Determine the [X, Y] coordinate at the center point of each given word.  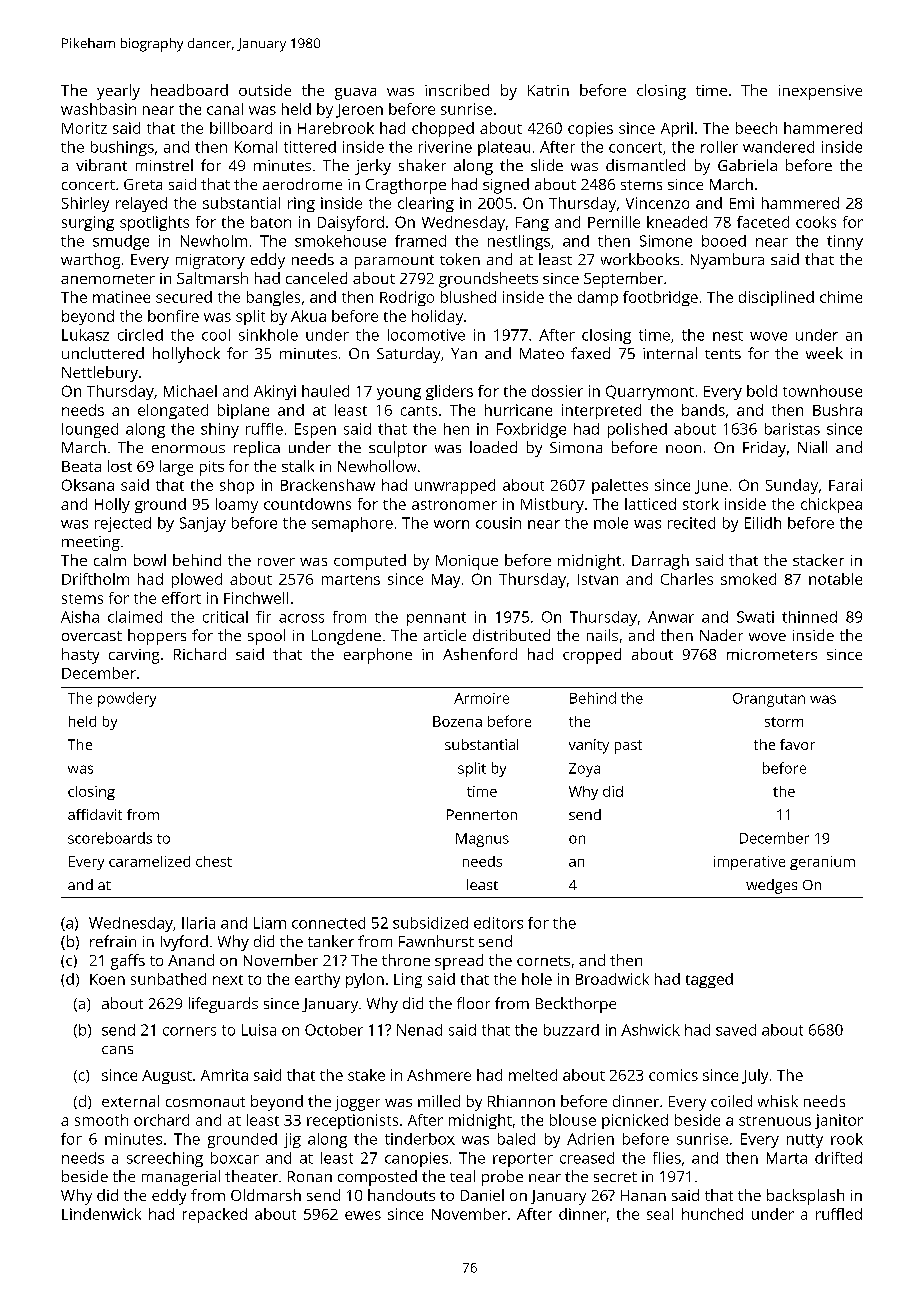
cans [117, 1050]
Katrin [548, 90]
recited [691, 523]
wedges [771, 886]
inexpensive [820, 92]
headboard [189, 90]
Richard [200, 654]
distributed [511, 635]
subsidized [430, 923]
